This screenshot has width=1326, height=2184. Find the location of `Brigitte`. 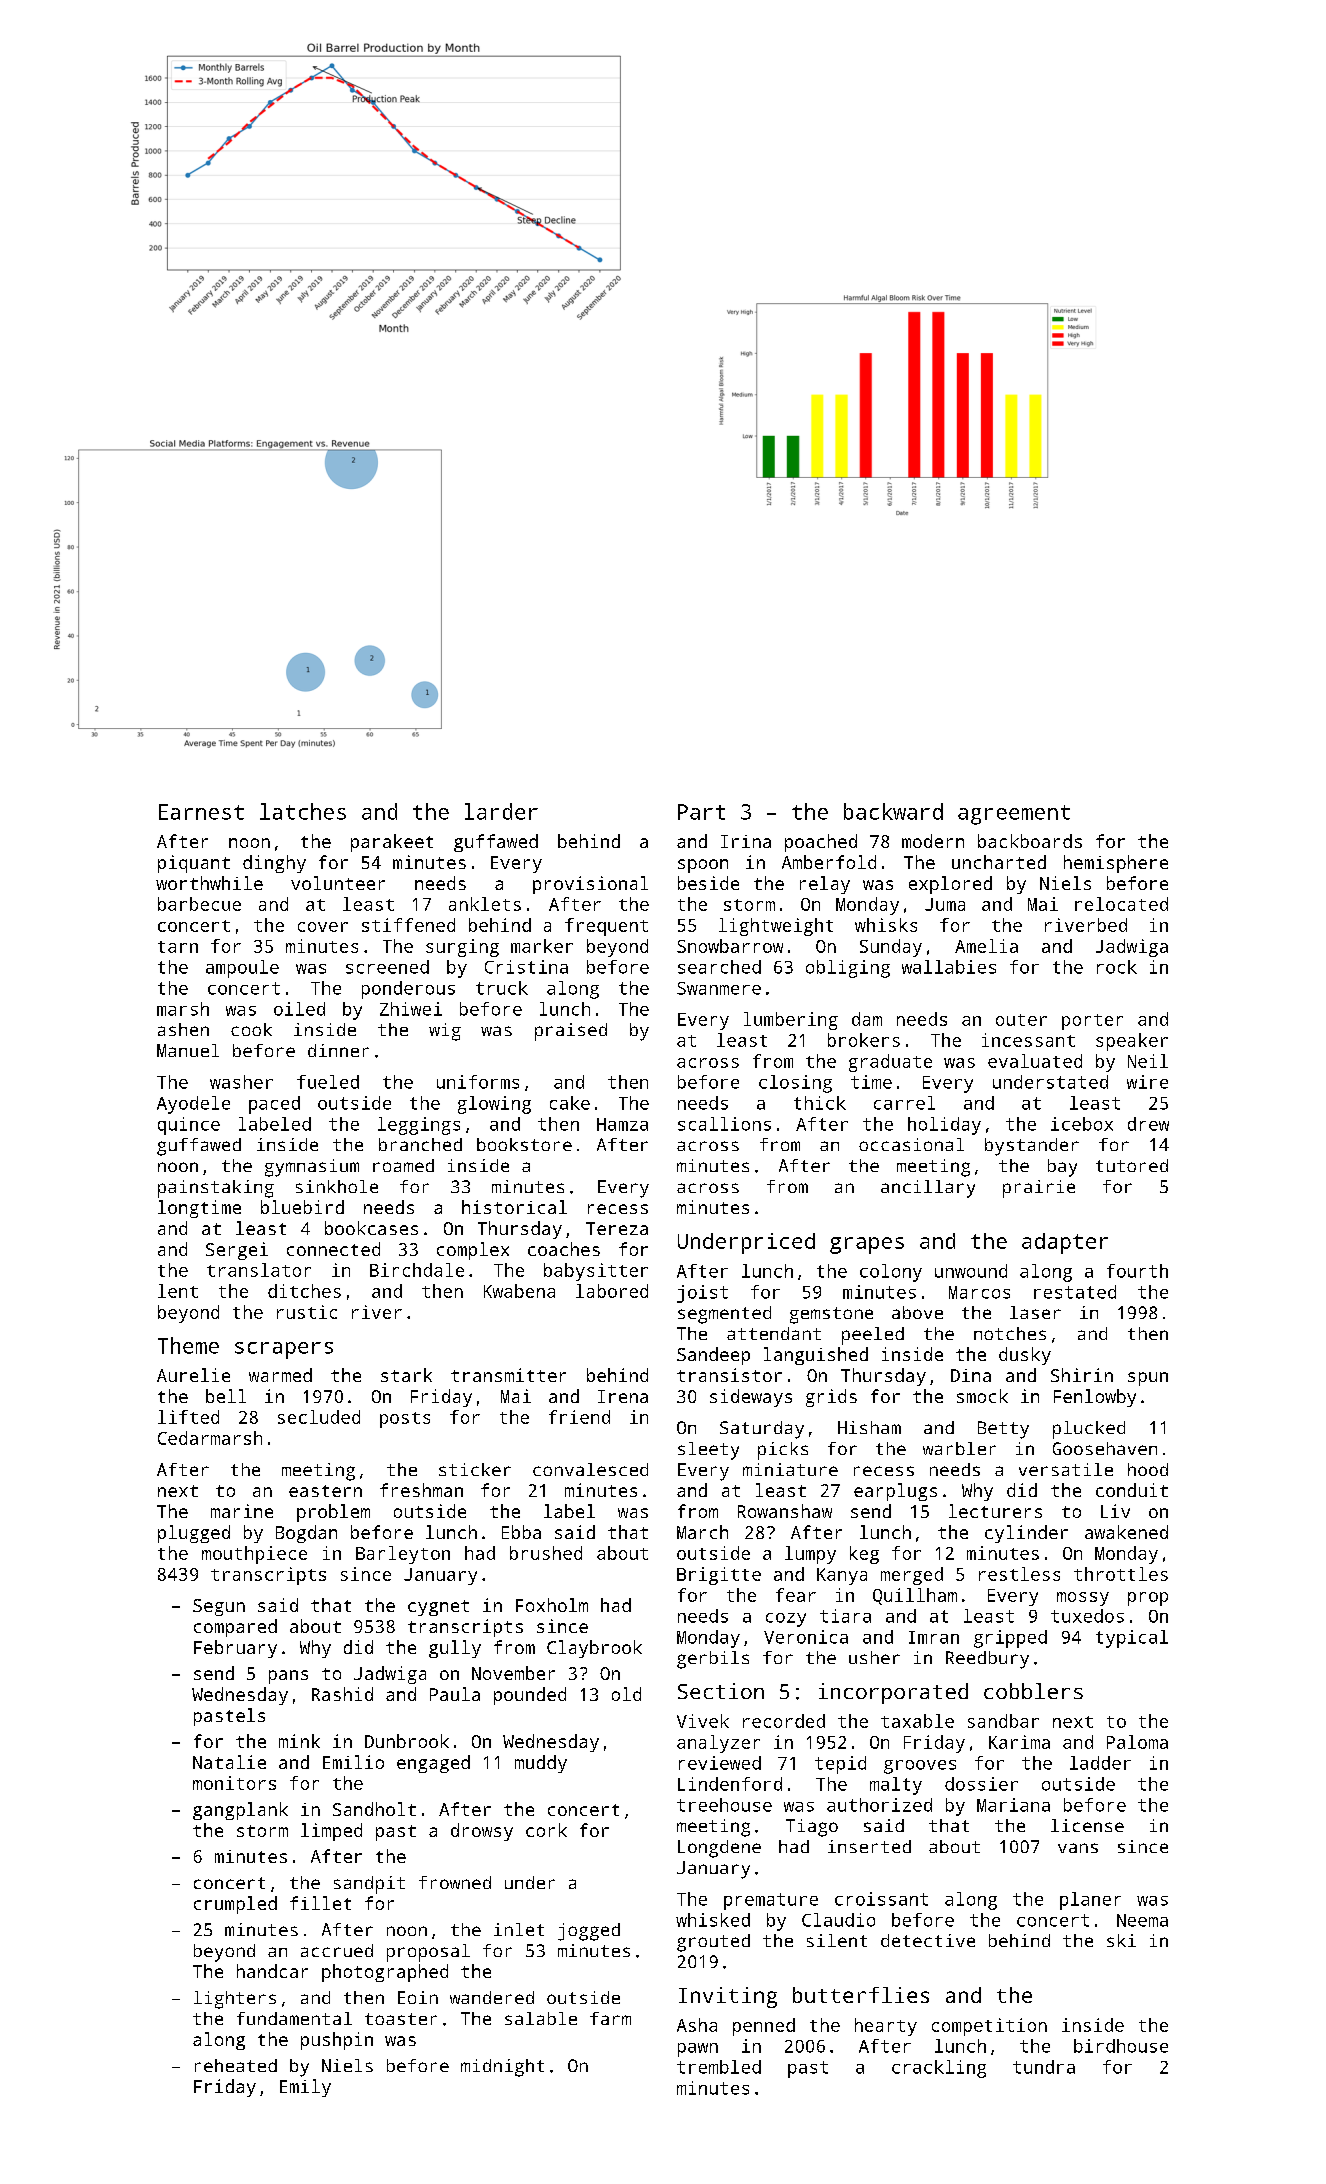

Brigitte is located at coordinates (719, 1576).
